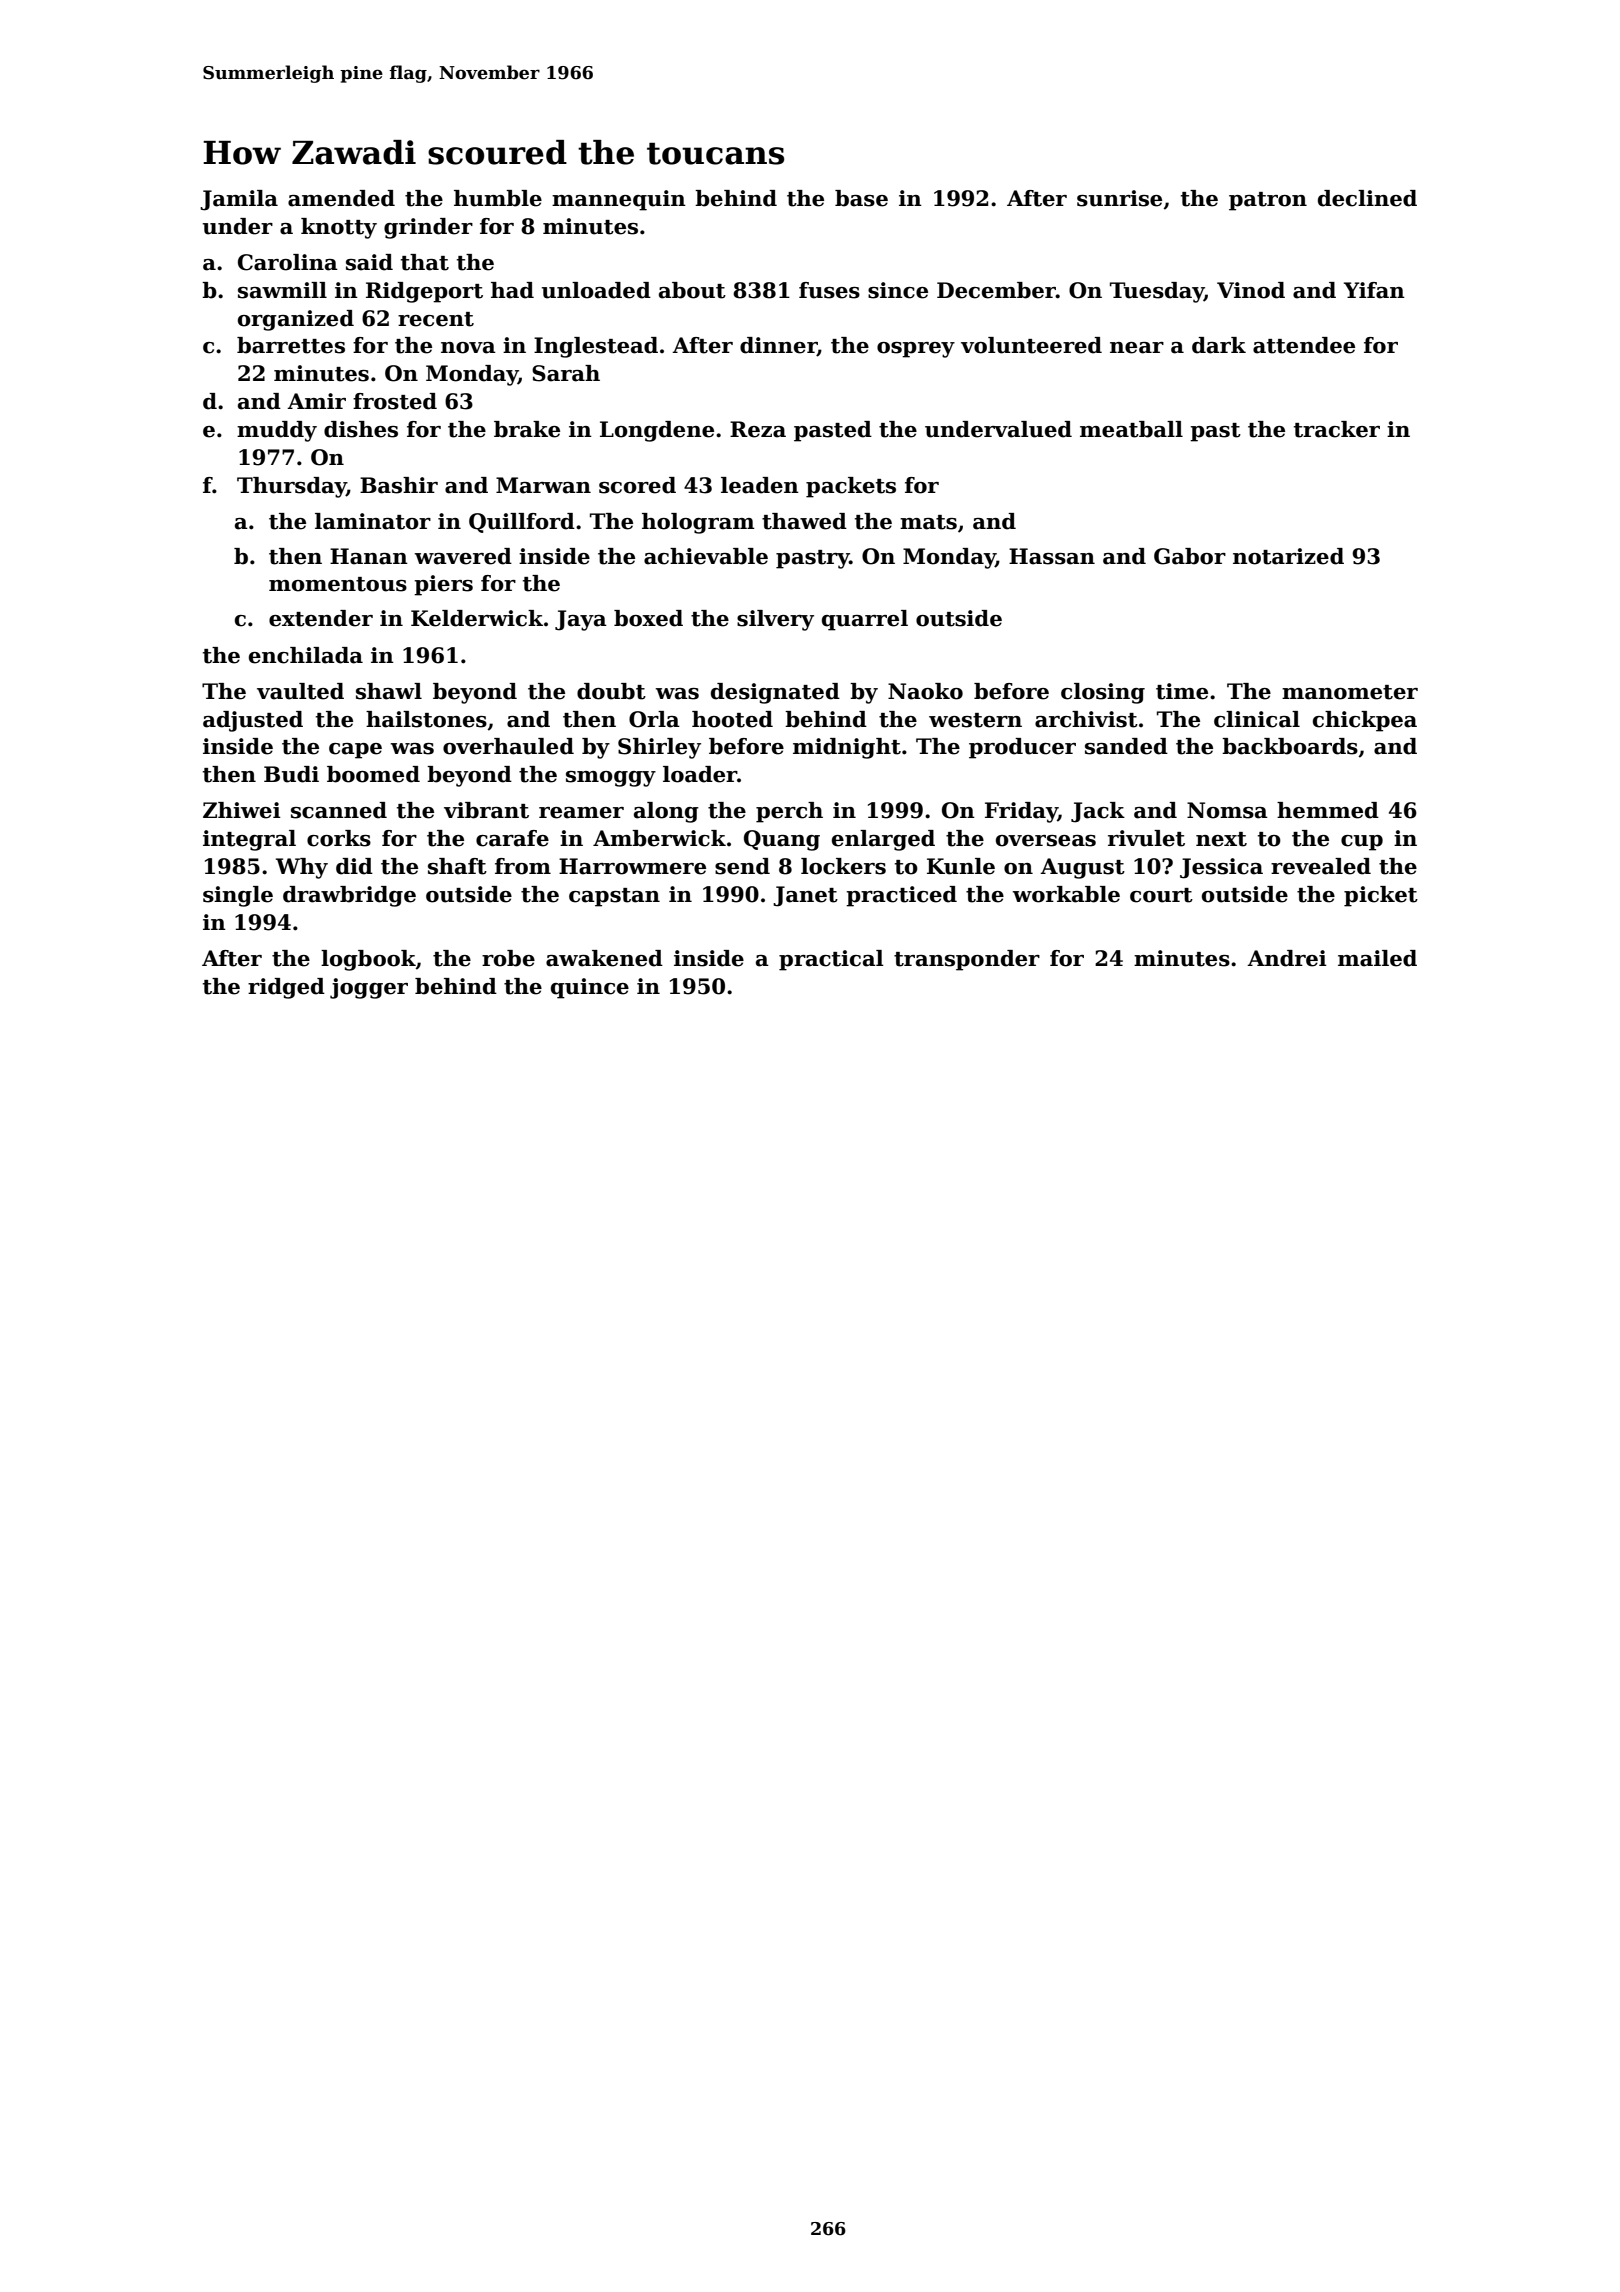  Describe the element at coordinates (341, 198) in the document. I see `amended` at that location.
